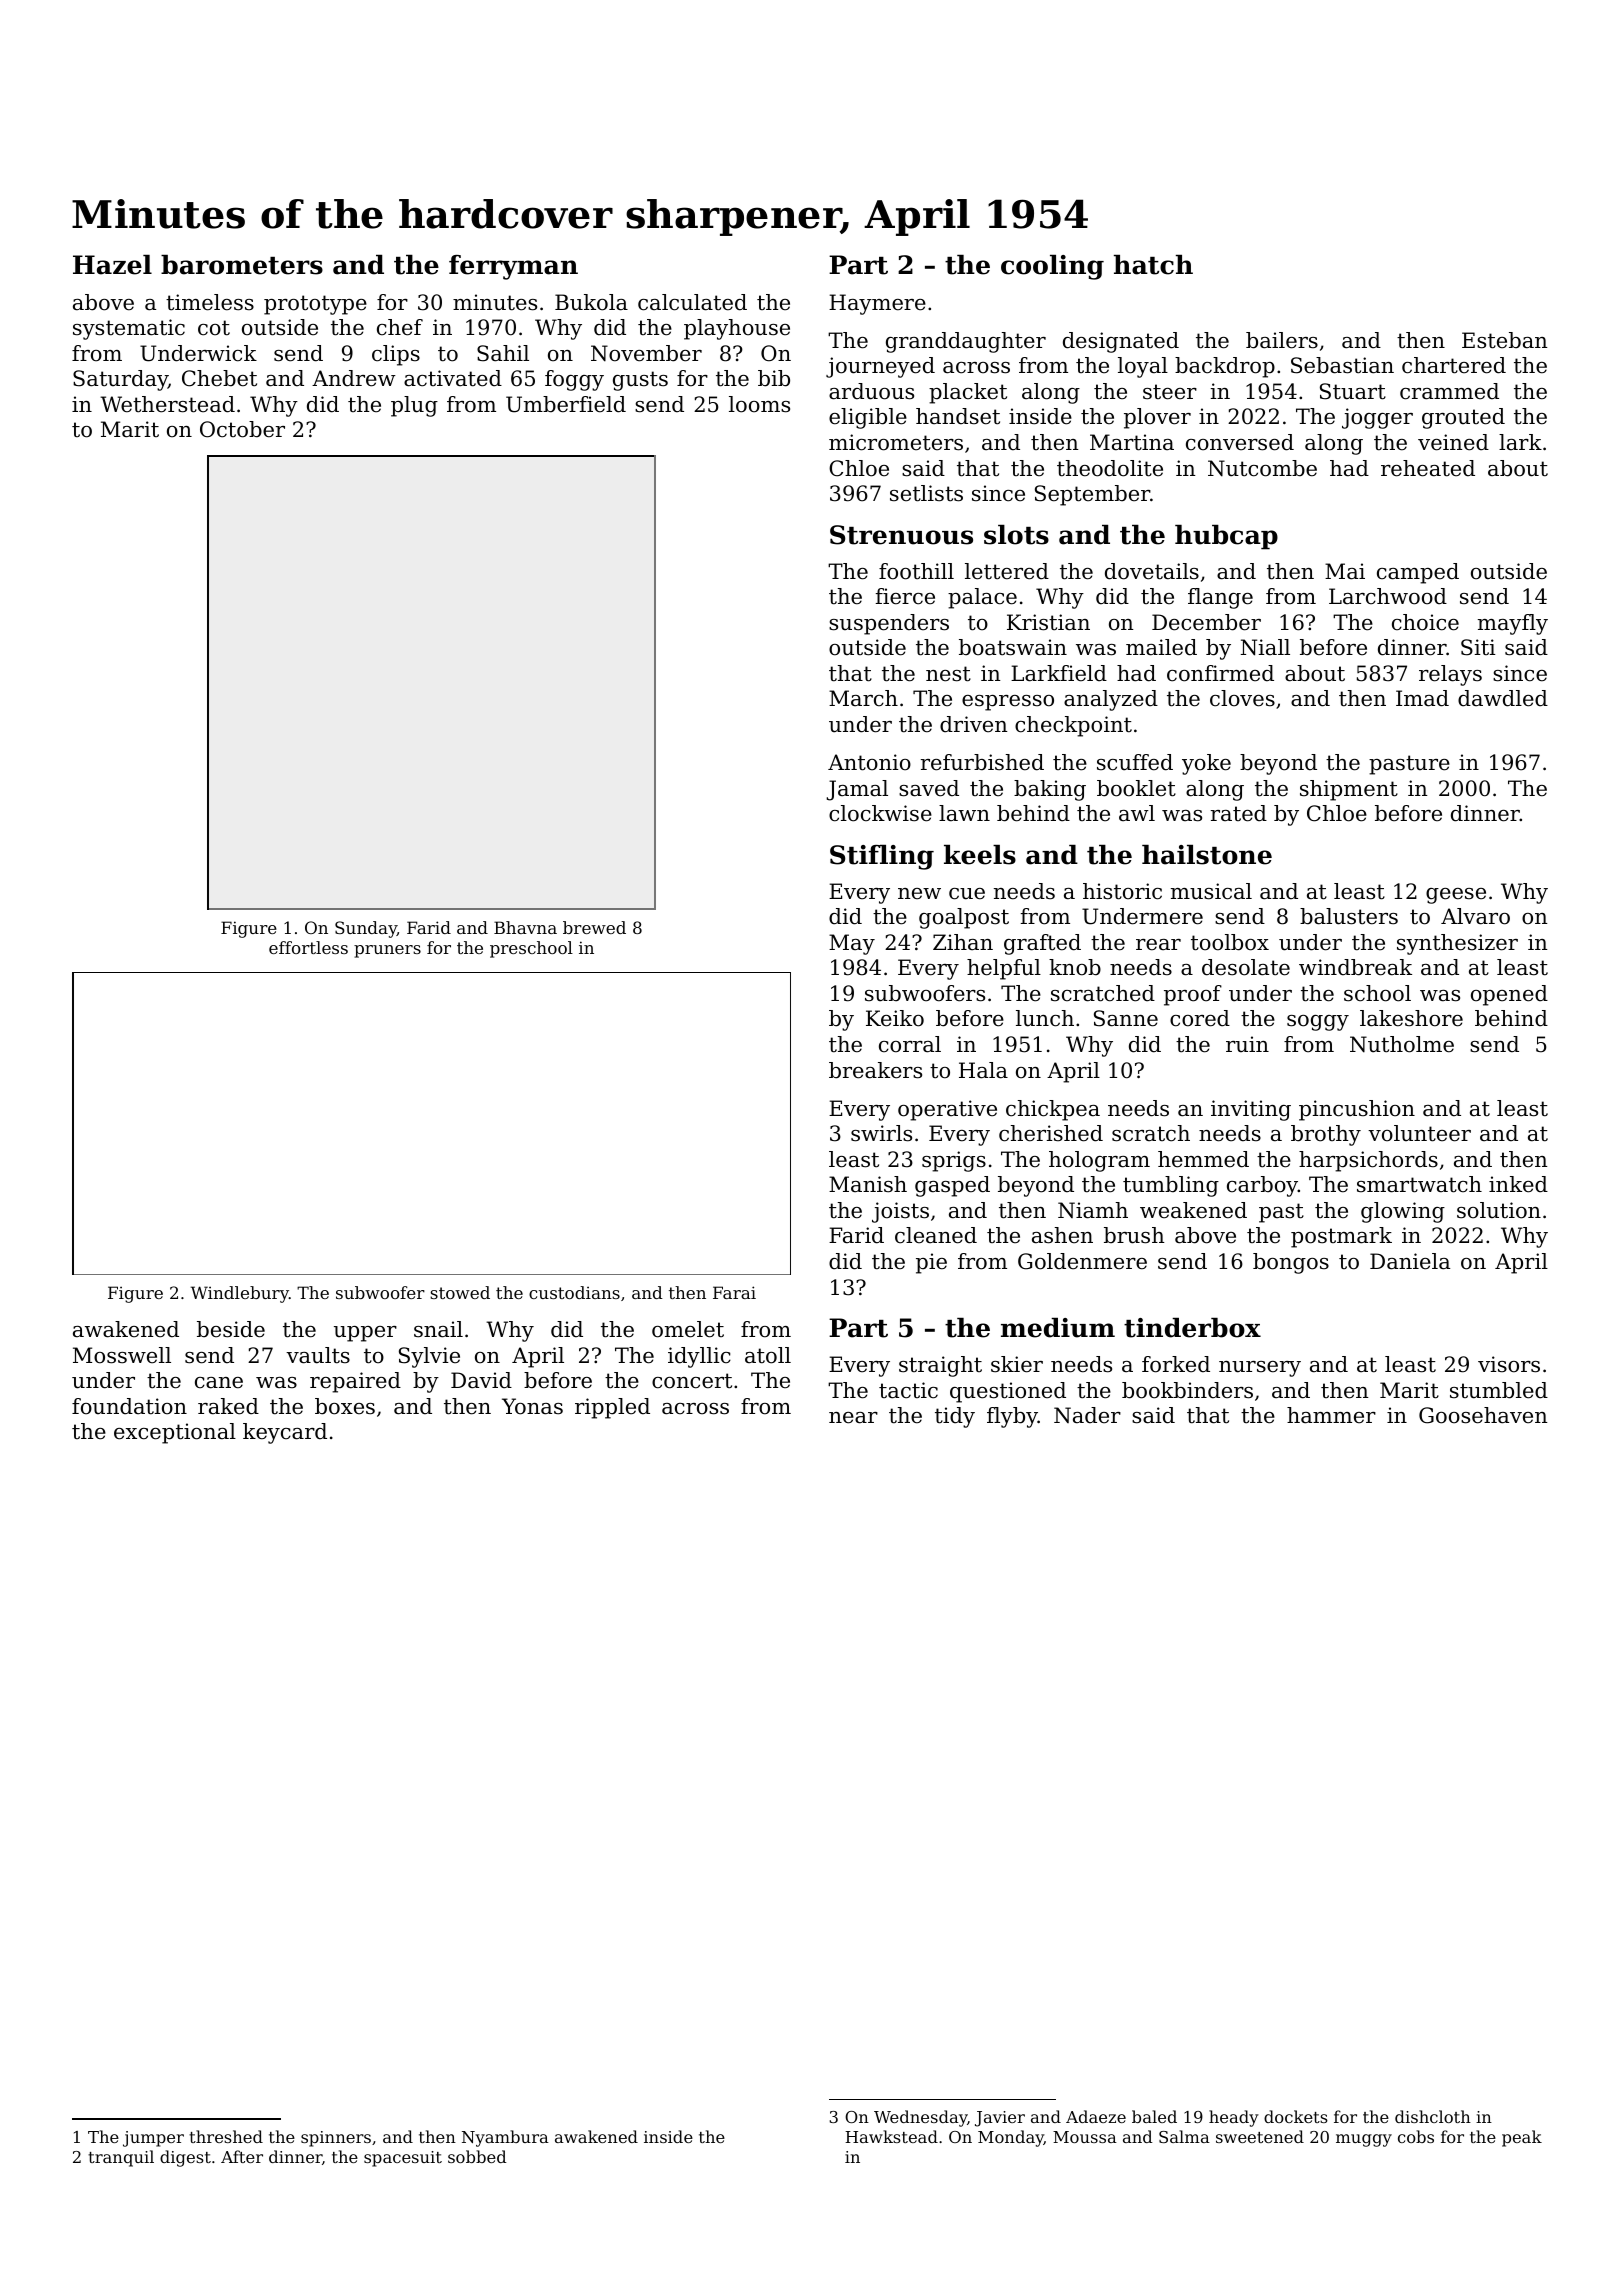 The width and height of the image is (1620, 2292). Describe the element at coordinates (940, 1366) in the image. I see `straight` at that location.
